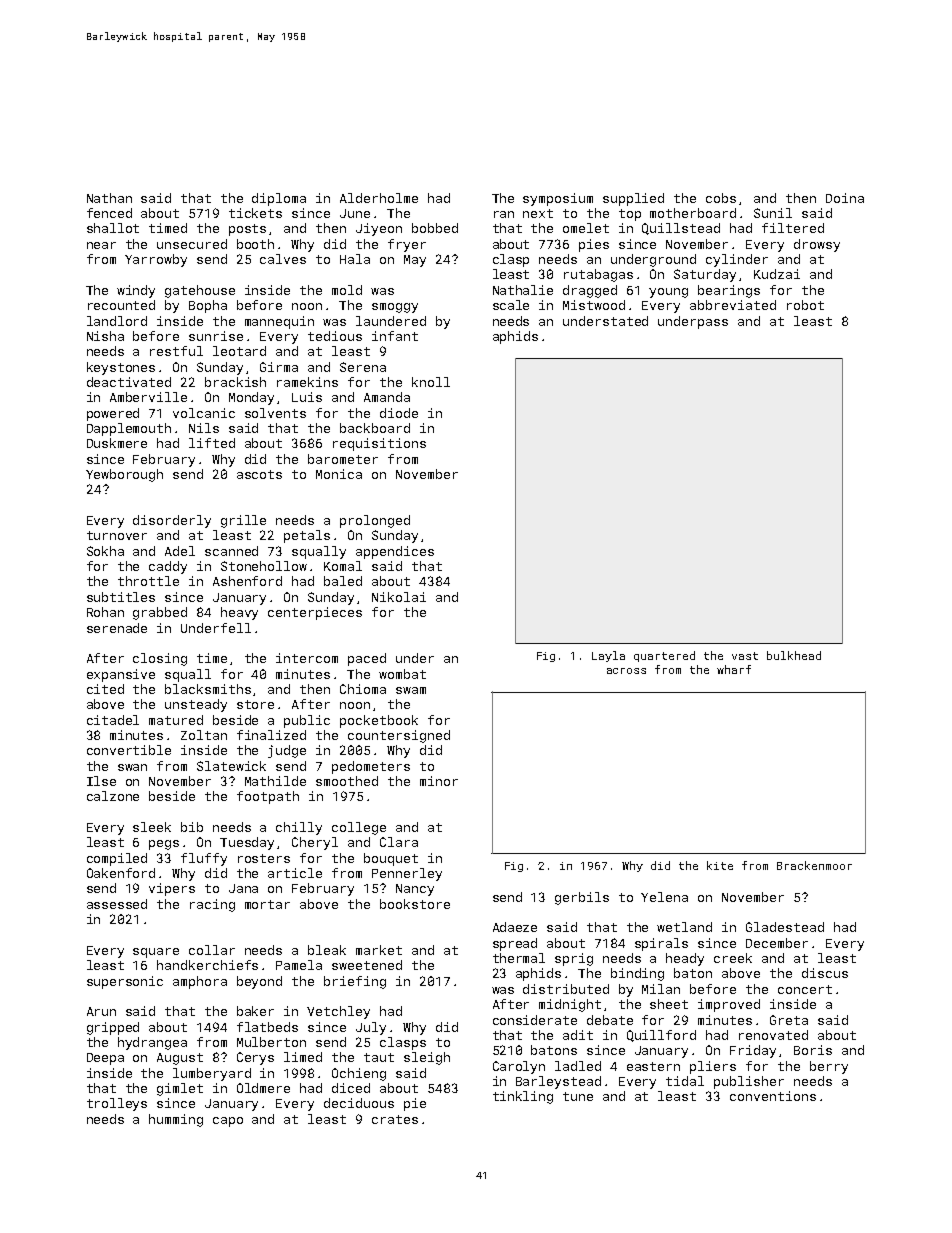  What do you see at coordinates (773, 213) in the screenshot?
I see `Sunil` at bounding box center [773, 213].
